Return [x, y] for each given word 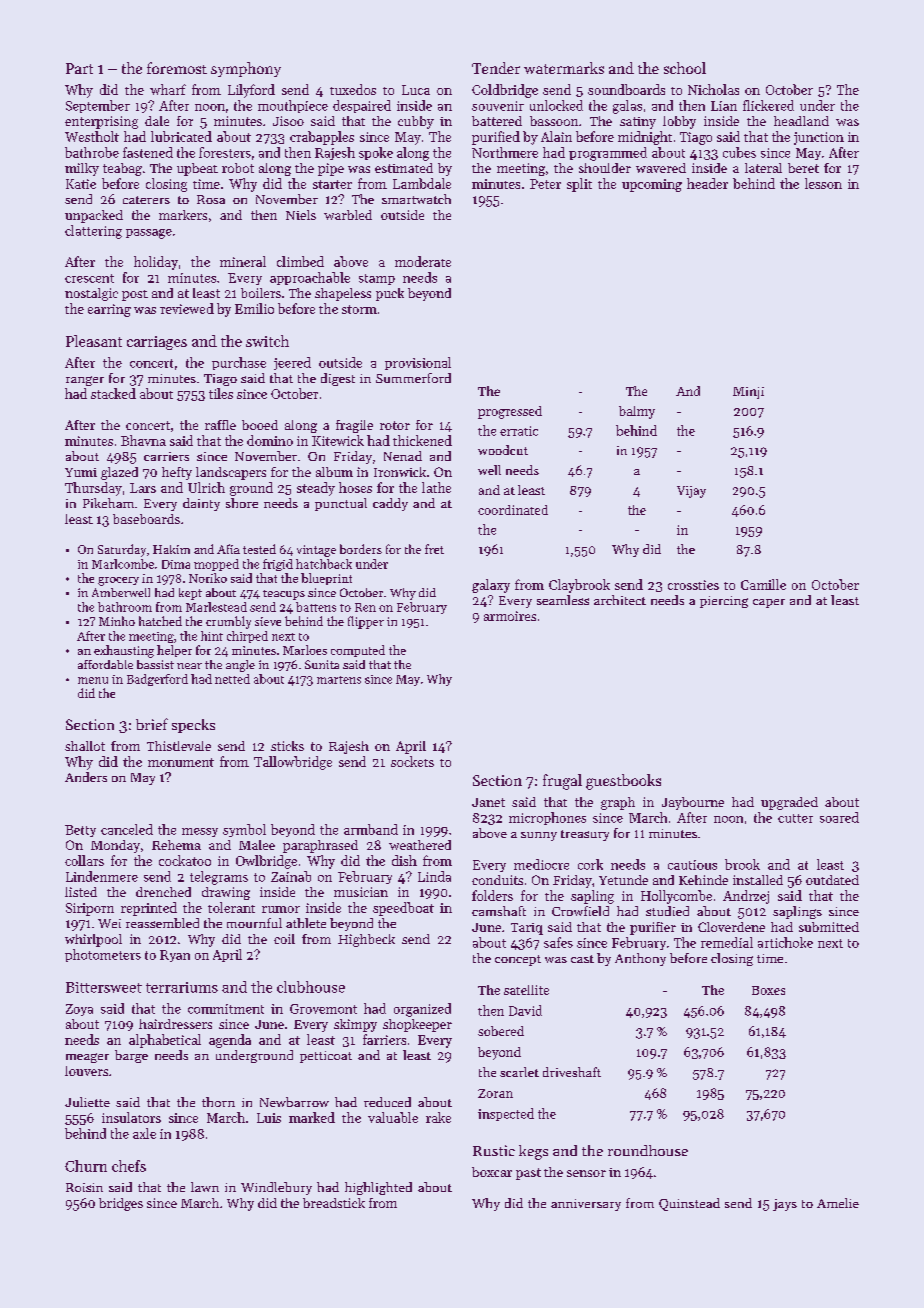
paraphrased [320, 846]
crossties [693, 585]
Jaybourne [693, 803]
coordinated [513, 510]
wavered [661, 168]
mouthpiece [293, 106]
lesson [823, 183]
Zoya [79, 1010]
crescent [89, 278]
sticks [287, 746]
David [525, 1010]
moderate [423, 261]
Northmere [505, 152]
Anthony [640, 959]
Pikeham [108, 503]
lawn [205, 1187]
